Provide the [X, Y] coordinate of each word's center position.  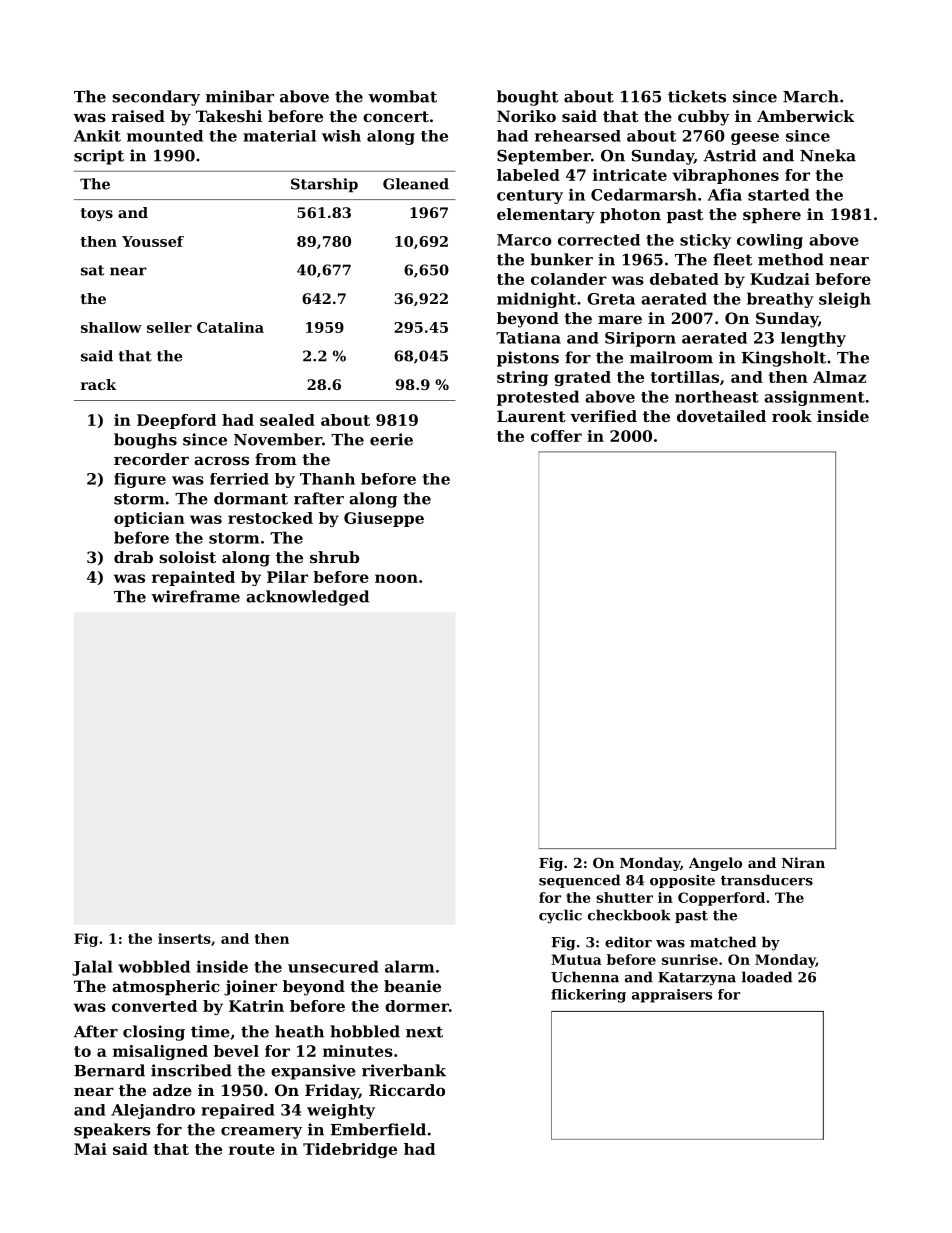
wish [341, 136]
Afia [725, 194]
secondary [156, 98]
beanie [412, 986]
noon [396, 578]
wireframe [195, 596]
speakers [112, 1131]
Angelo [715, 864]
